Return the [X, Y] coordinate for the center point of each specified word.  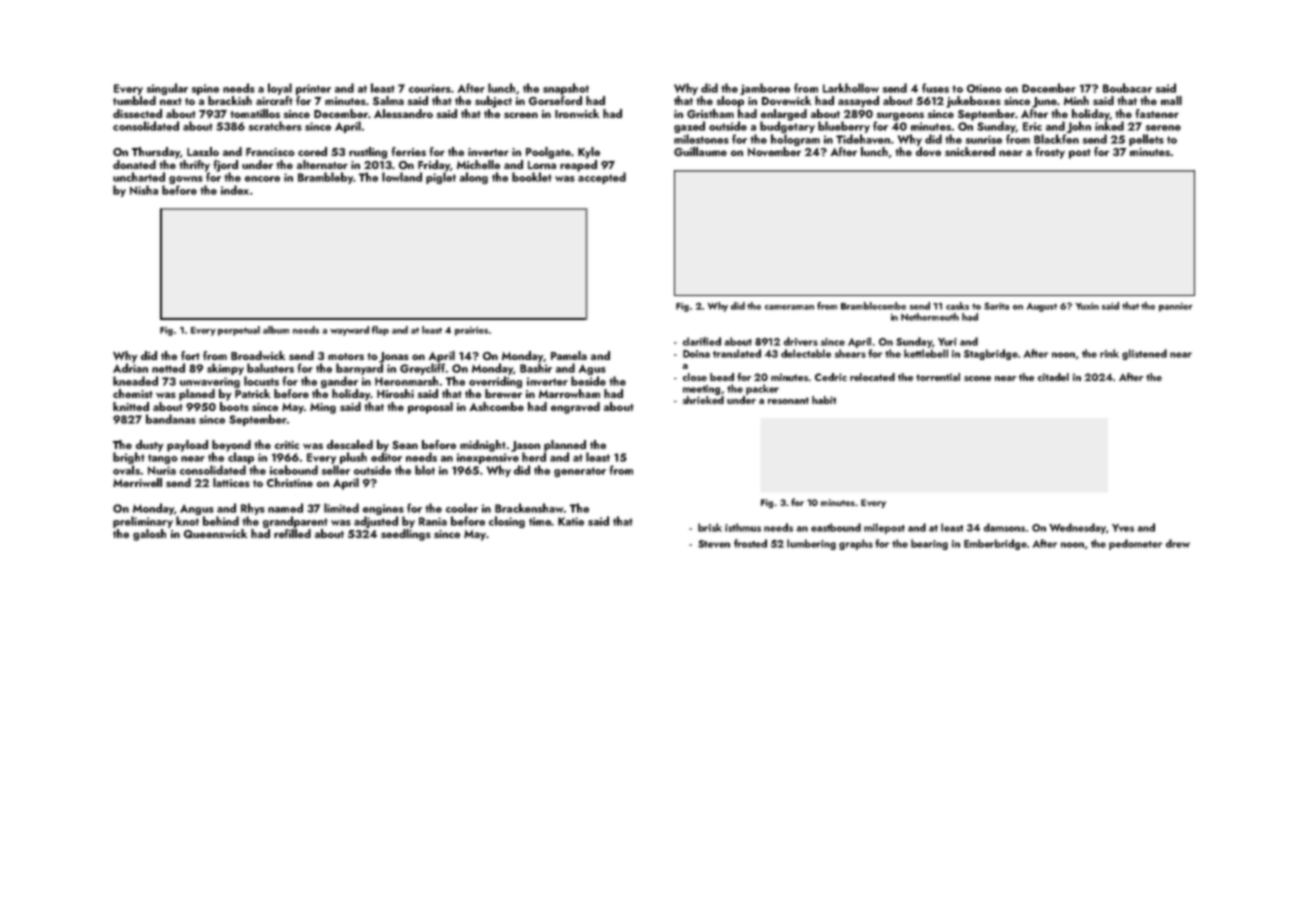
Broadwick [258, 355]
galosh [149, 535]
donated [134, 164]
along [474, 178]
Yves [1123, 528]
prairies [471, 331]
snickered [970, 151]
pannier [1176, 307]
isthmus [743, 527]
